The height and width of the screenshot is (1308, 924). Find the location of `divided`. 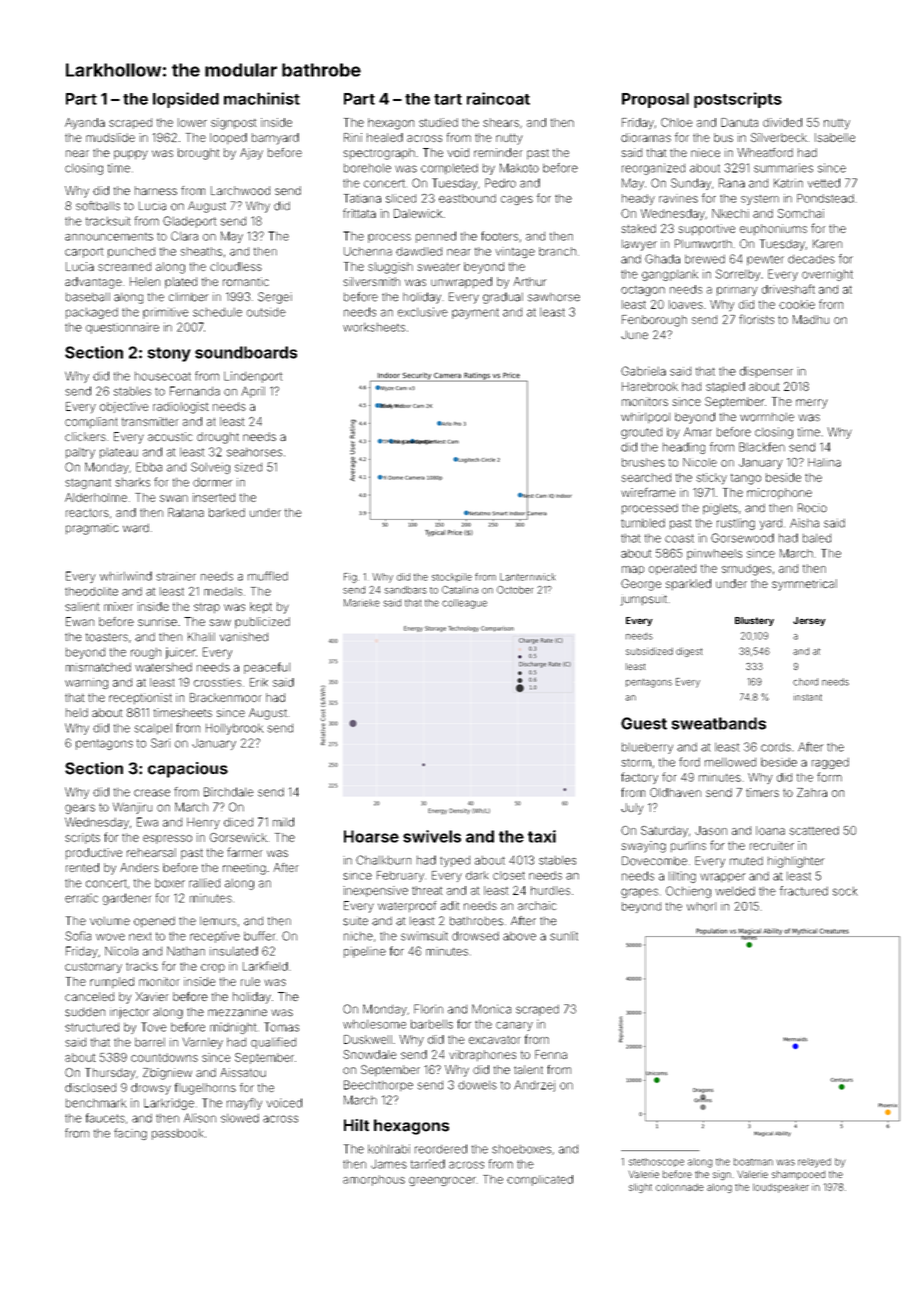

divided is located at coordinates (782, 122).
